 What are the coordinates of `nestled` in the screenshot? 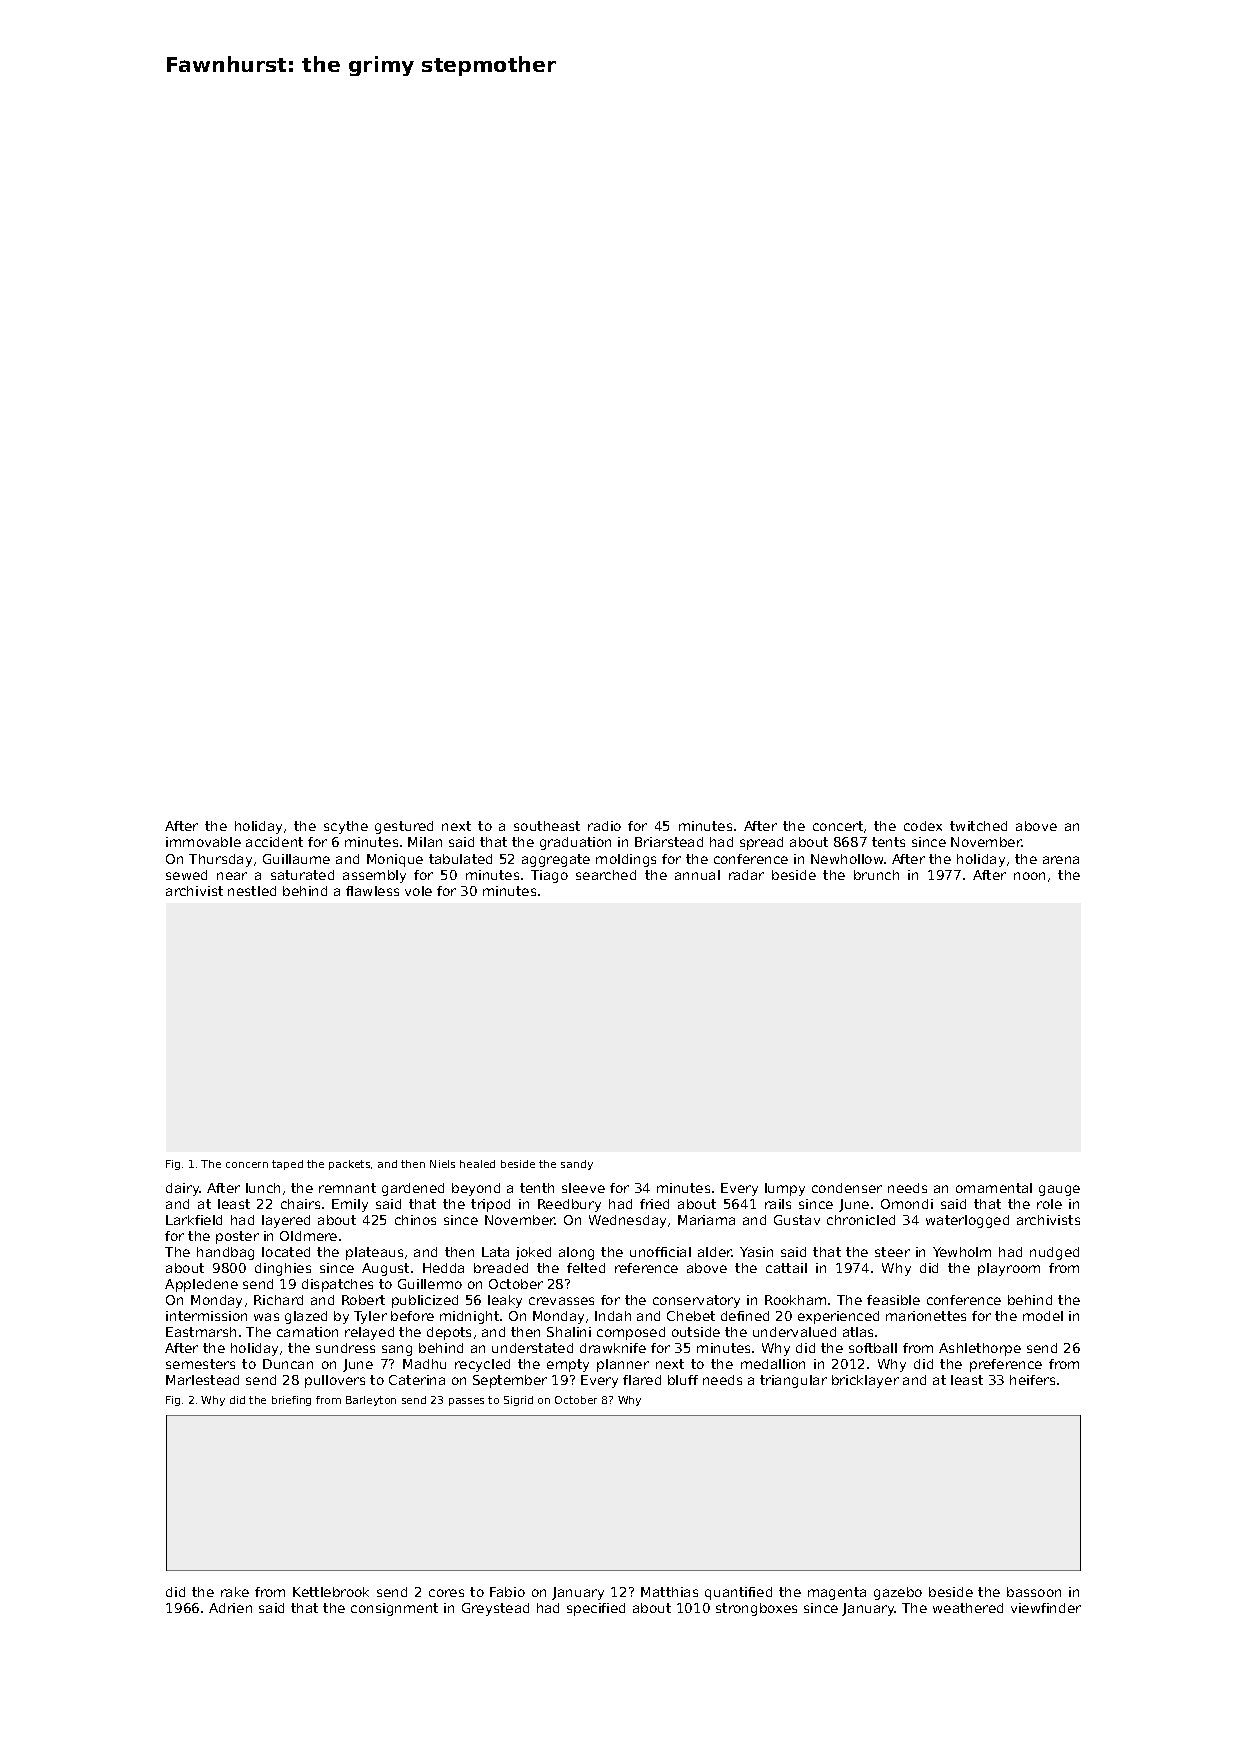 It's located at (252, 891).
